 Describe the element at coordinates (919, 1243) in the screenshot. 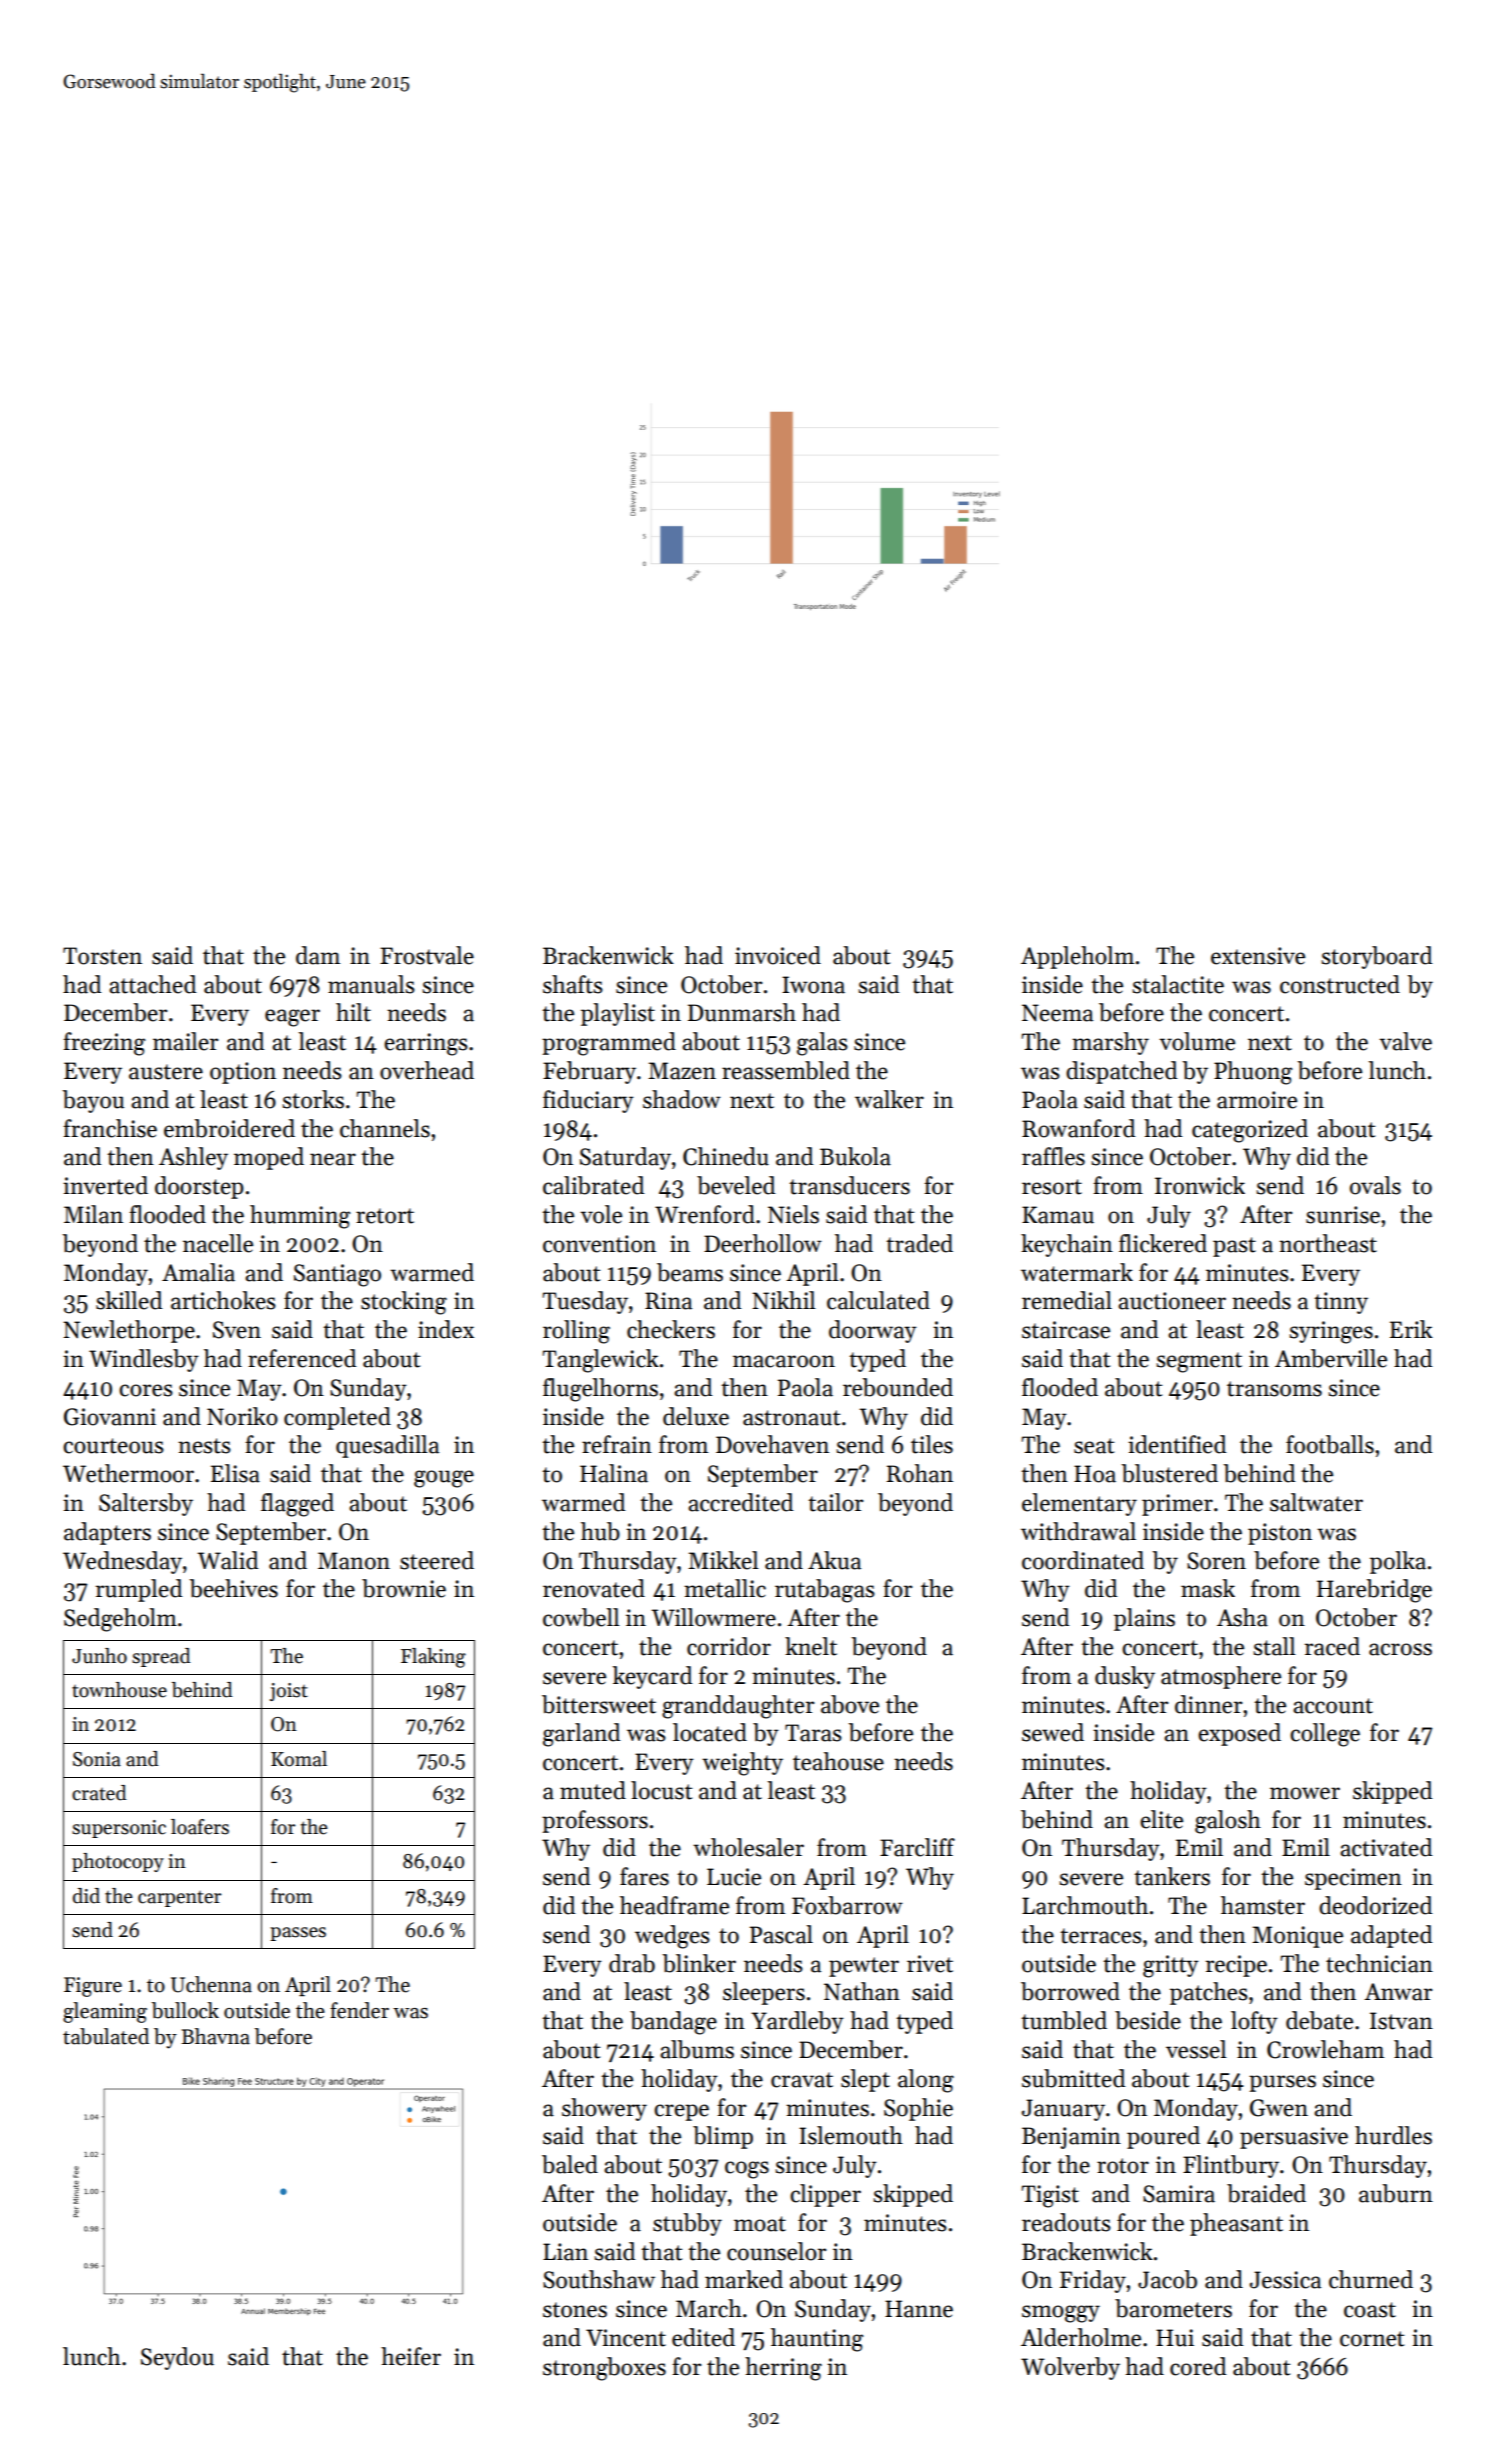

I see `traded` at that location.
